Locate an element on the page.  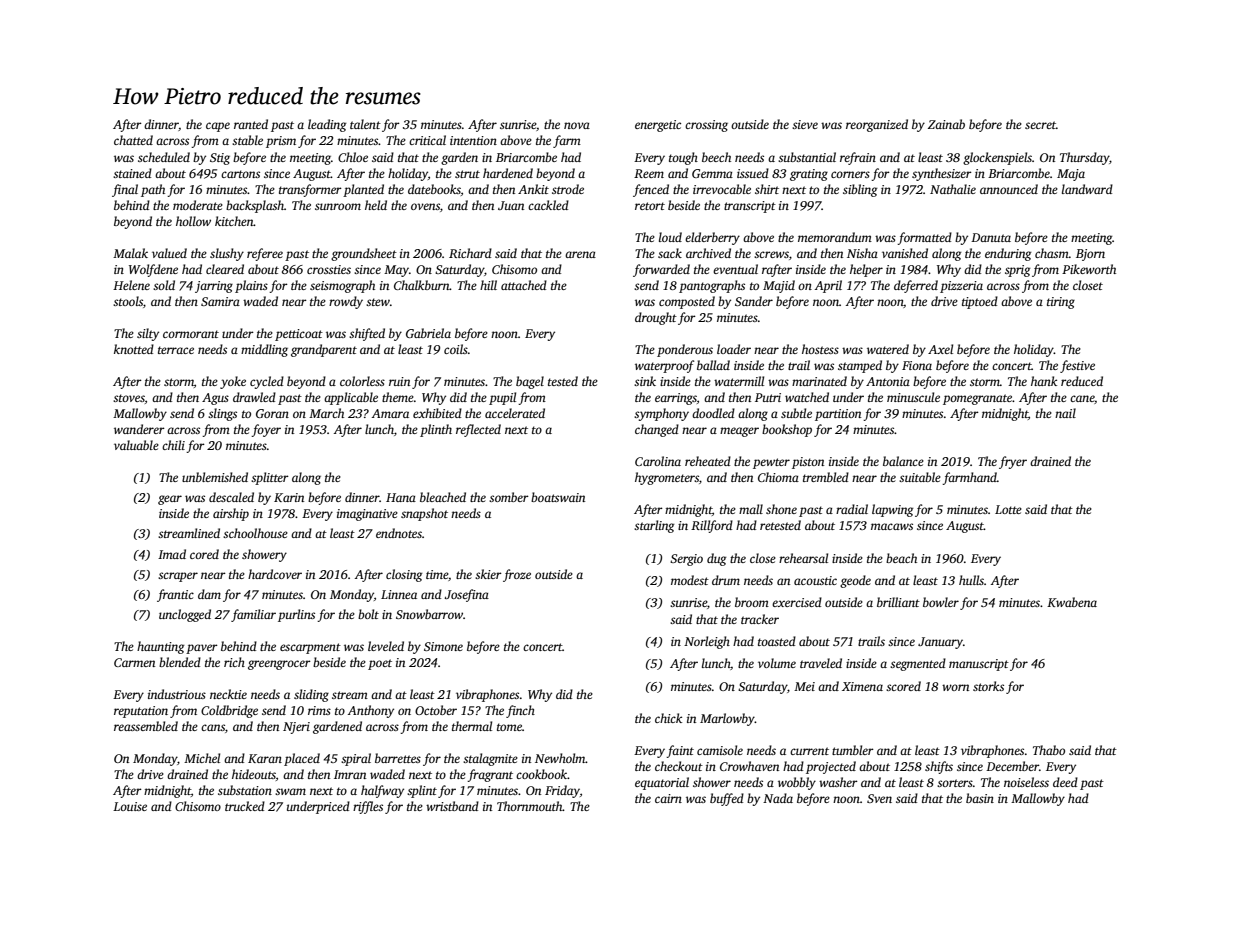
boatswain is located at coordinates (558, 497).
